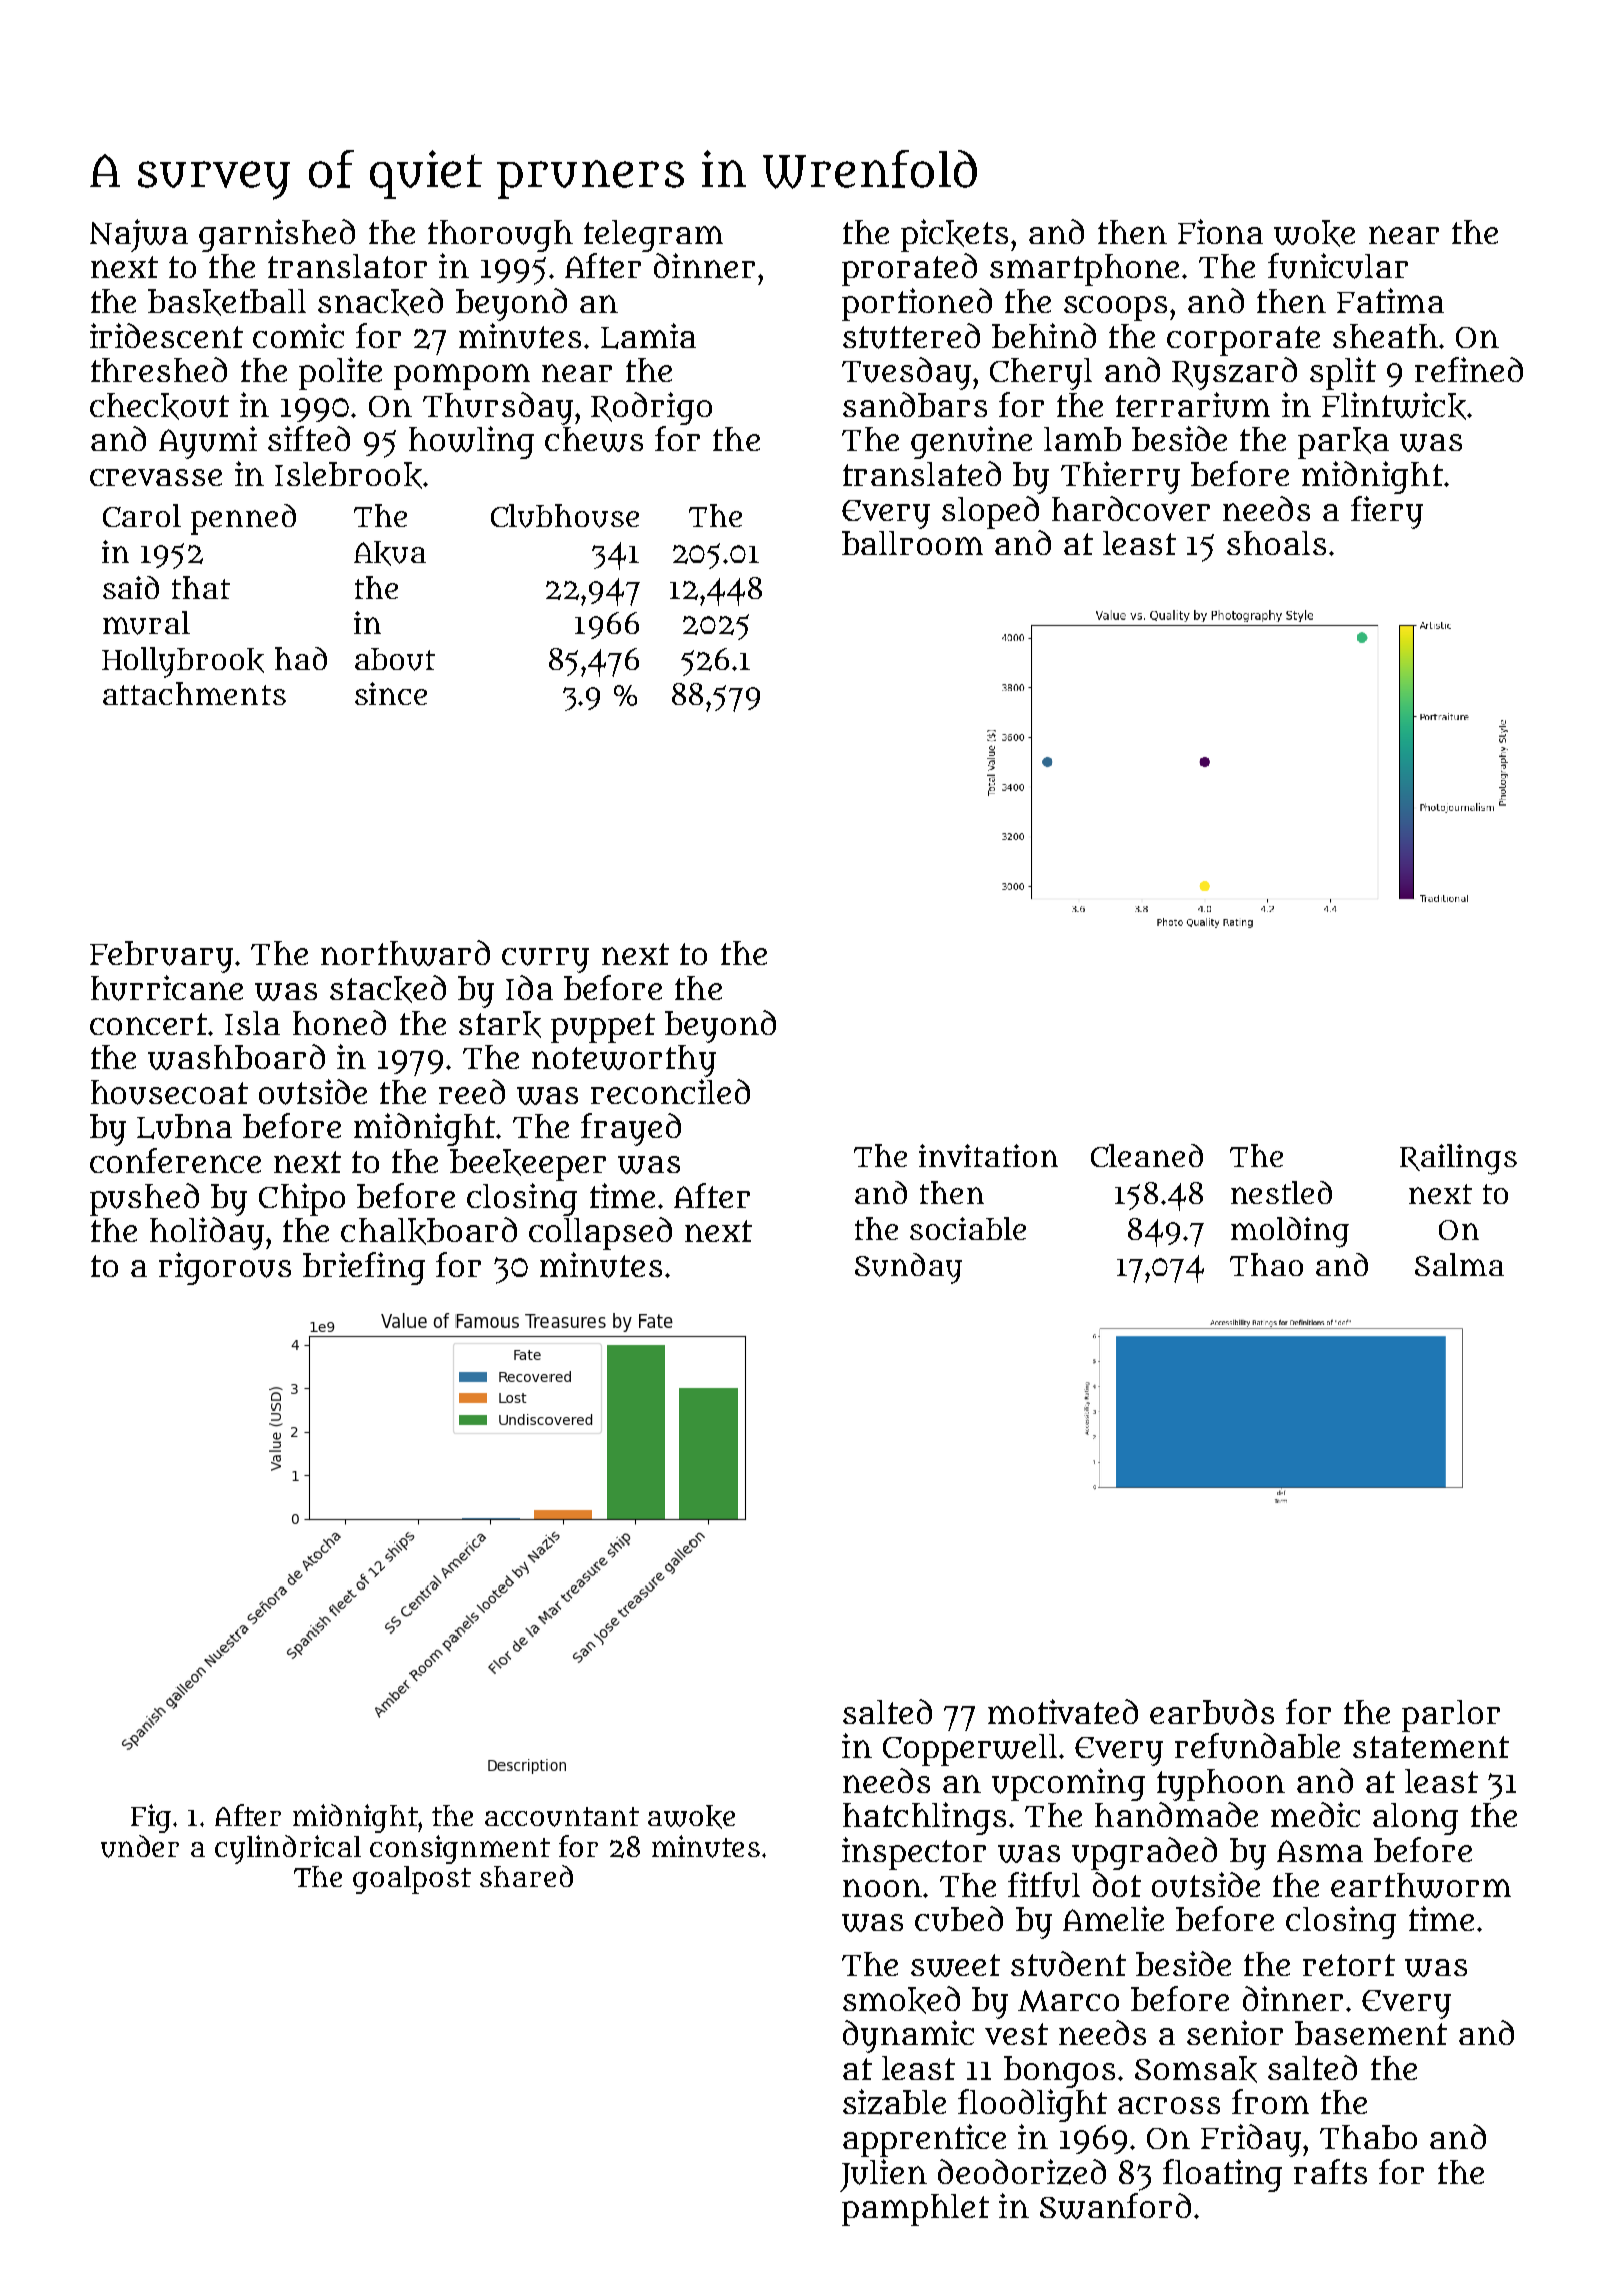 The width and height of the screenshot is (1620, 2292). What do you see at coordinates (1276, 543) in the screenshot?
I see `shoals` at bounding box center [1276, 543].
